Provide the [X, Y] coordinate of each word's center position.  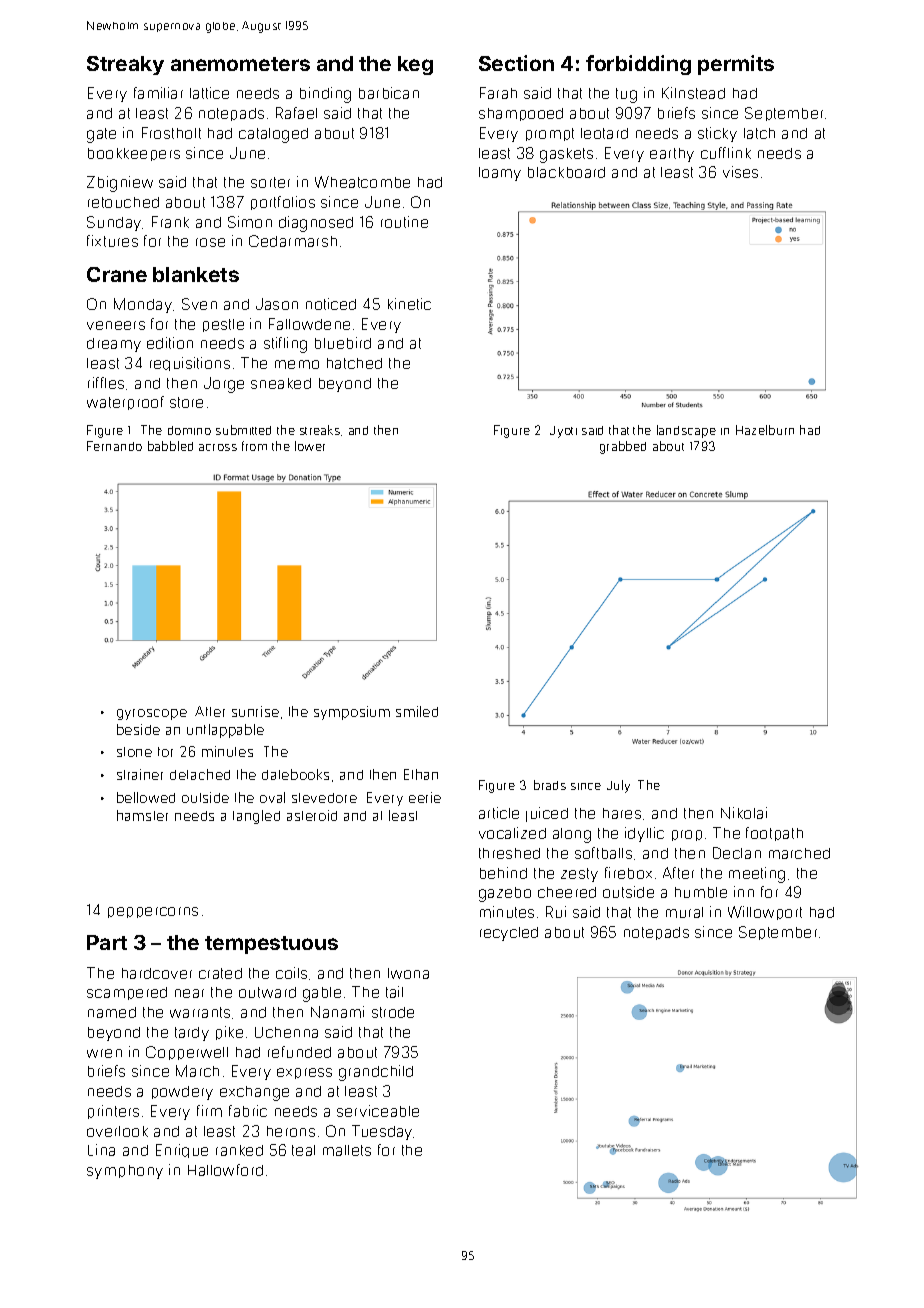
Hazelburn [765, 430]
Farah [498, 93]
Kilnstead [693, 93]
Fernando [114, 446]
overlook [117, 1131]
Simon [250, 222]
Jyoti [563, 432]
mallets [347, 1150]
